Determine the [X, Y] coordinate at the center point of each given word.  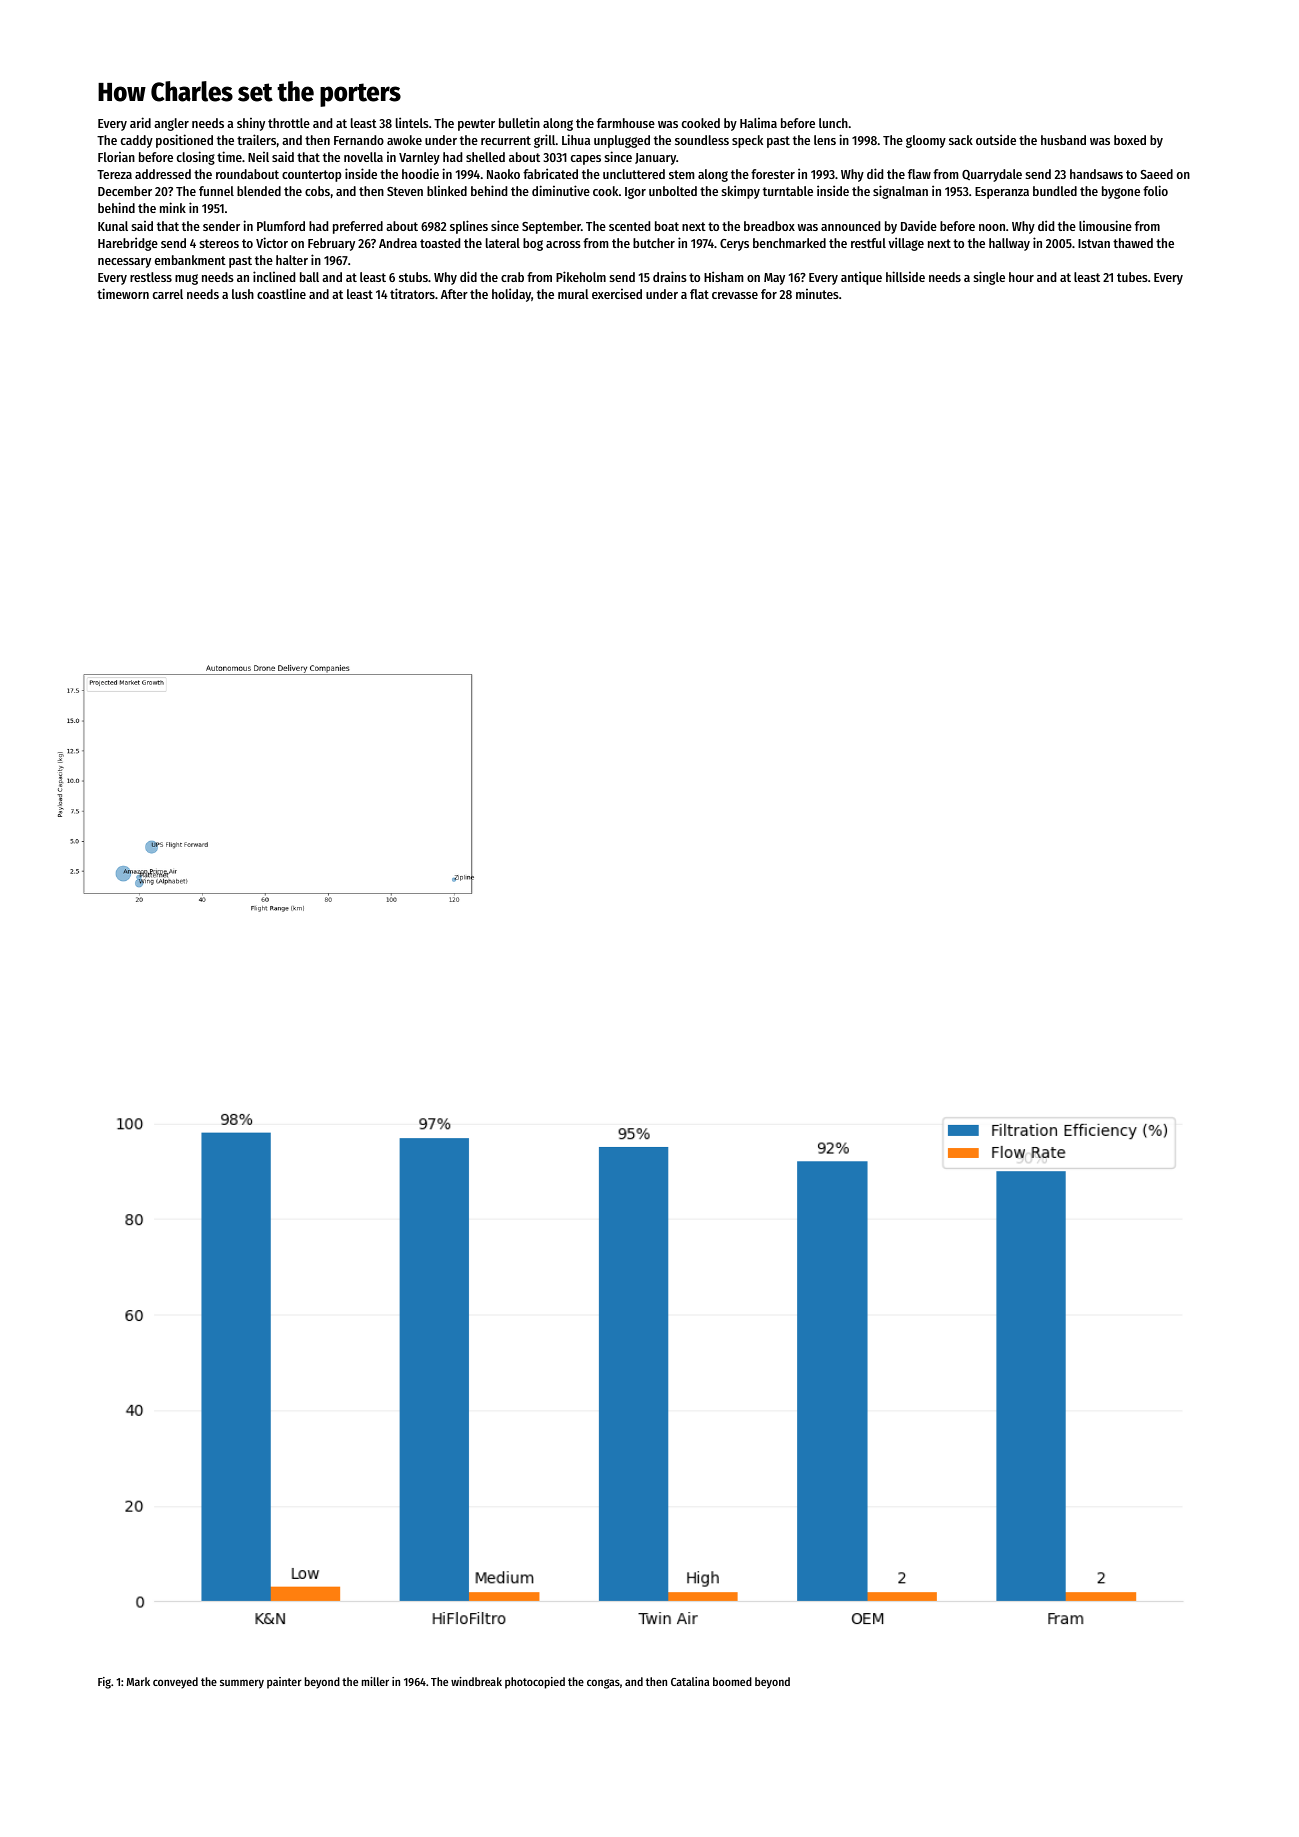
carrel [168, 294]
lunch [833, 123]
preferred [358, 227]
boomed [732, 1681]
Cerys [734, 245]
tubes [1132, 277]
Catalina [690, 1681]
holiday [511, 295]
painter [284, 1683]
